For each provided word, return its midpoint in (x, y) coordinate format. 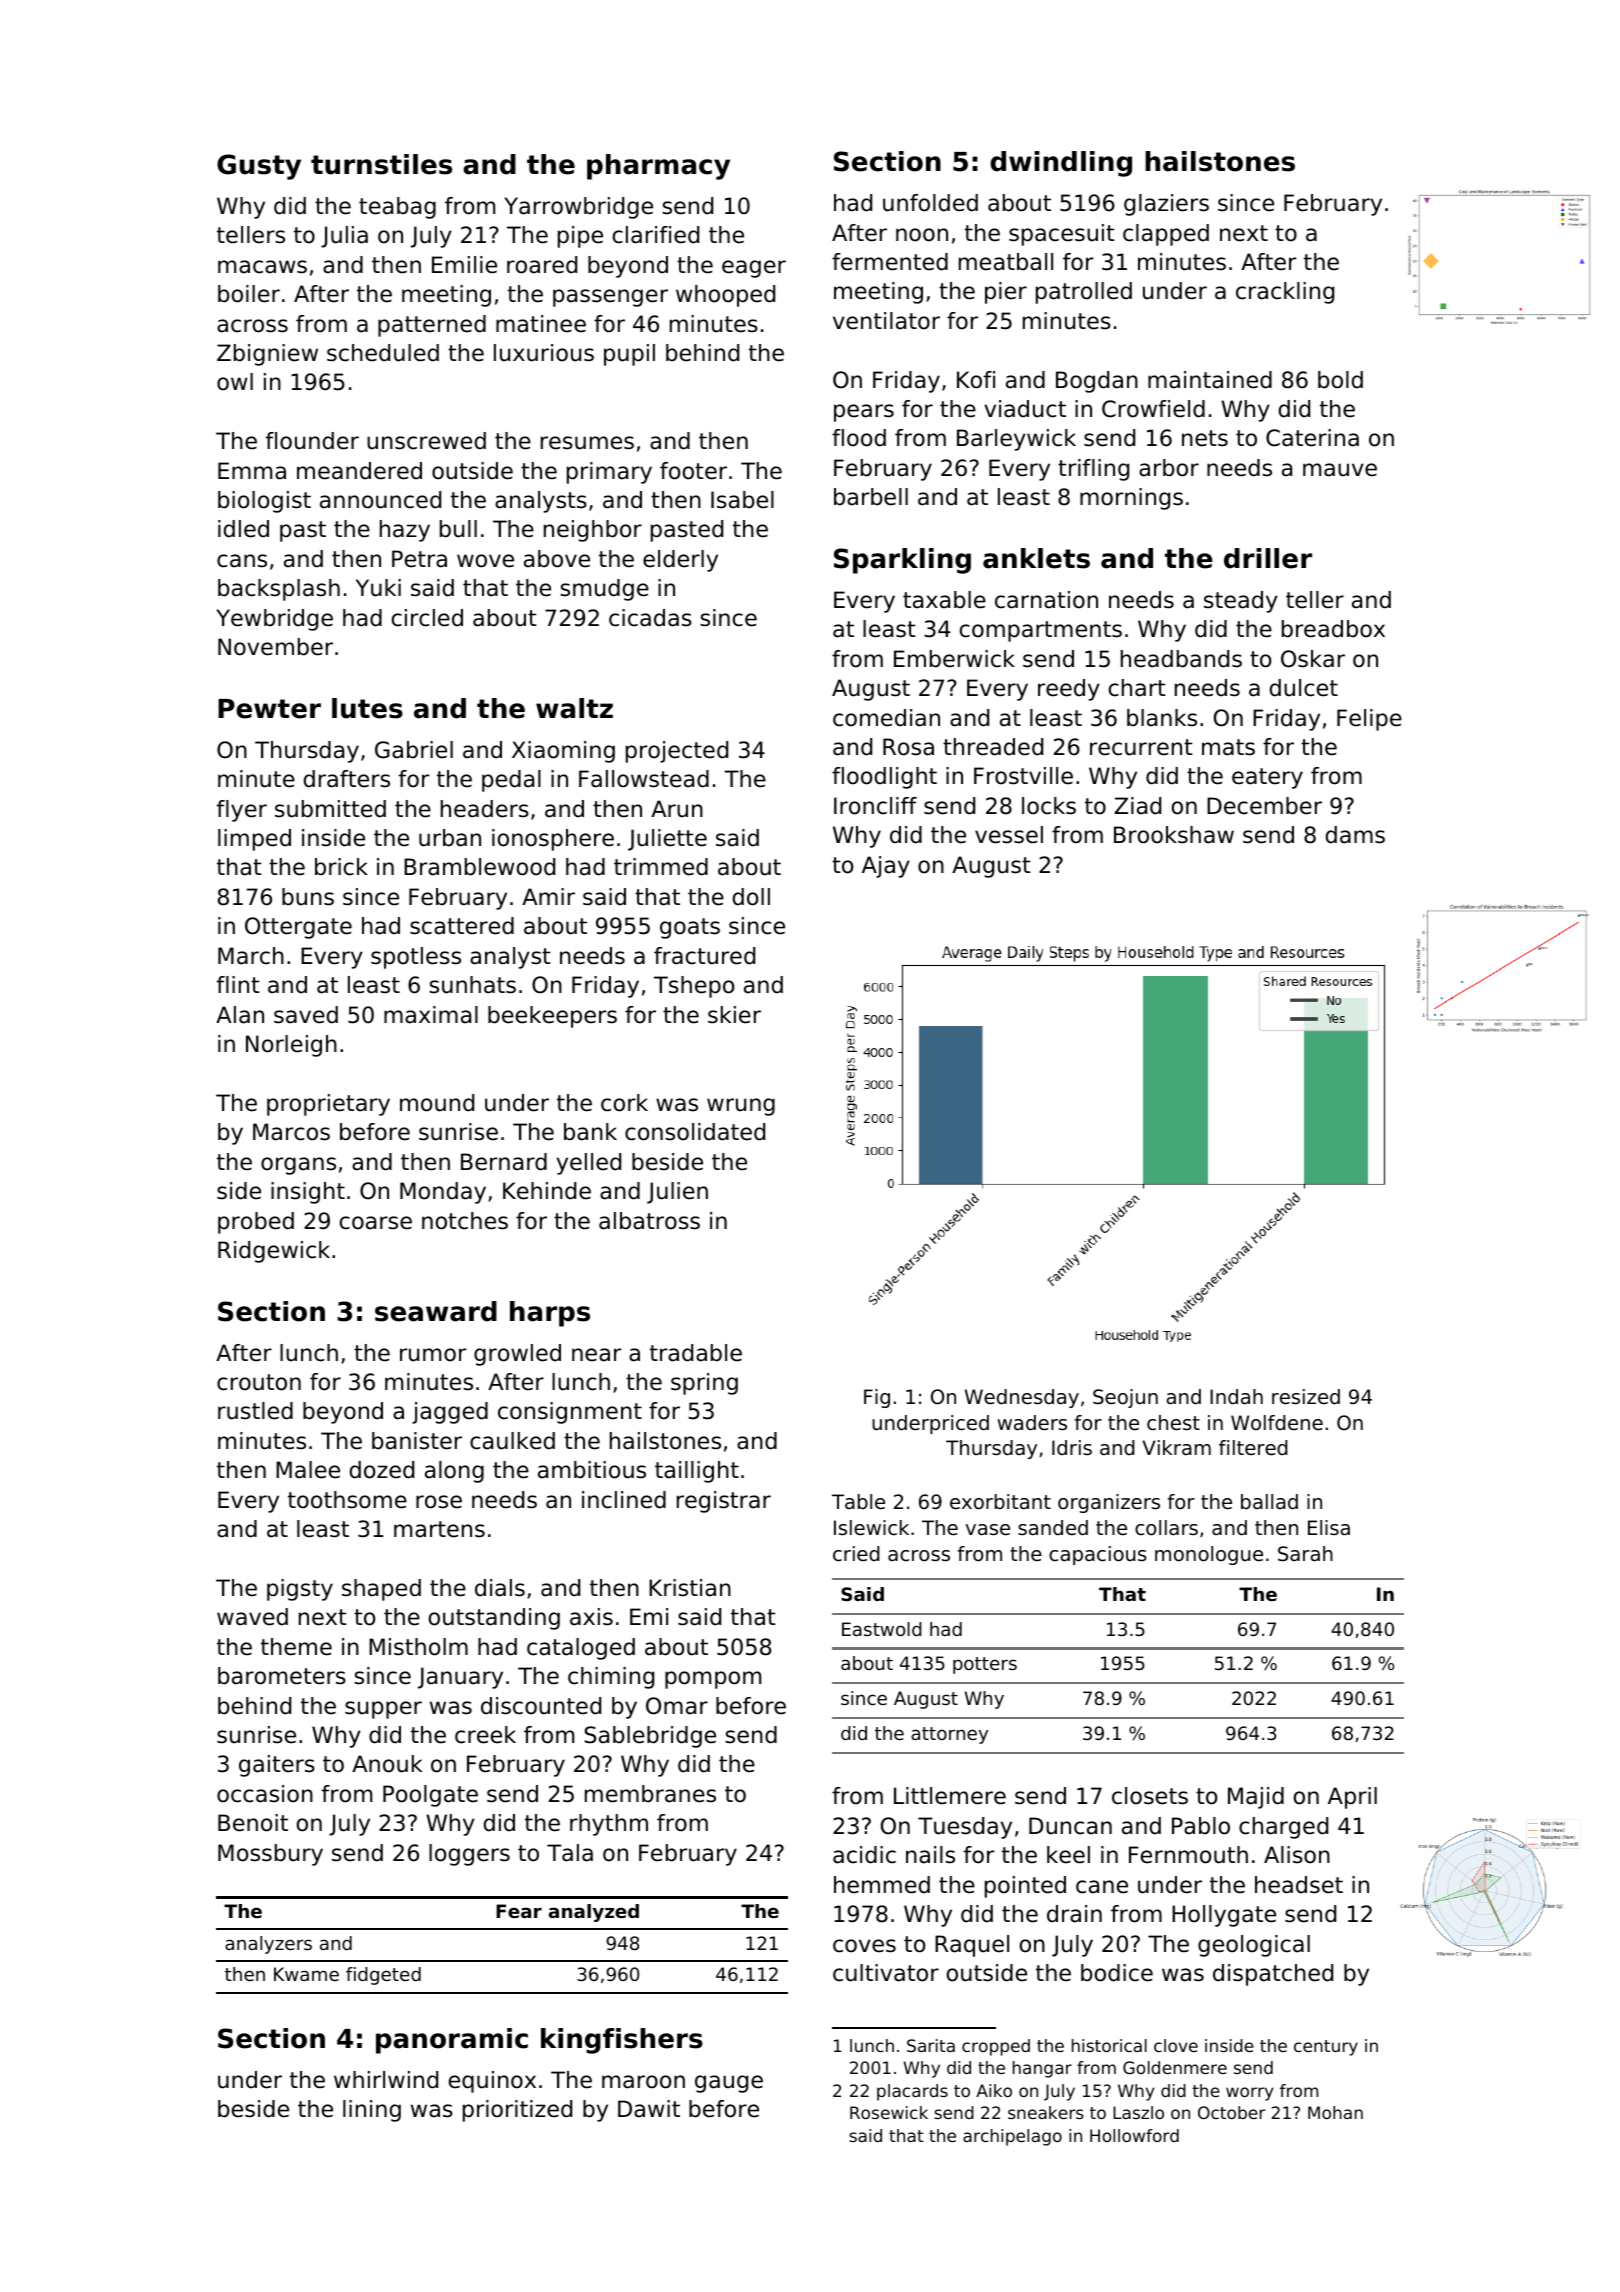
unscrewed (426, 441)
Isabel (742, 500)
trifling (1093, 470)
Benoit (253, 1823)
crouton (259, 1382)
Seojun (1125, 1398)
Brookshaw (1174, 835)
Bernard (504, 1162)
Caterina (1312, 438)
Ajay (886, 867)
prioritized (517, 2111)
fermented (890, 262)
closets (1150, 1796)
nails (930, 1855)
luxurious (544, 353)
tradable (696, 1353)
